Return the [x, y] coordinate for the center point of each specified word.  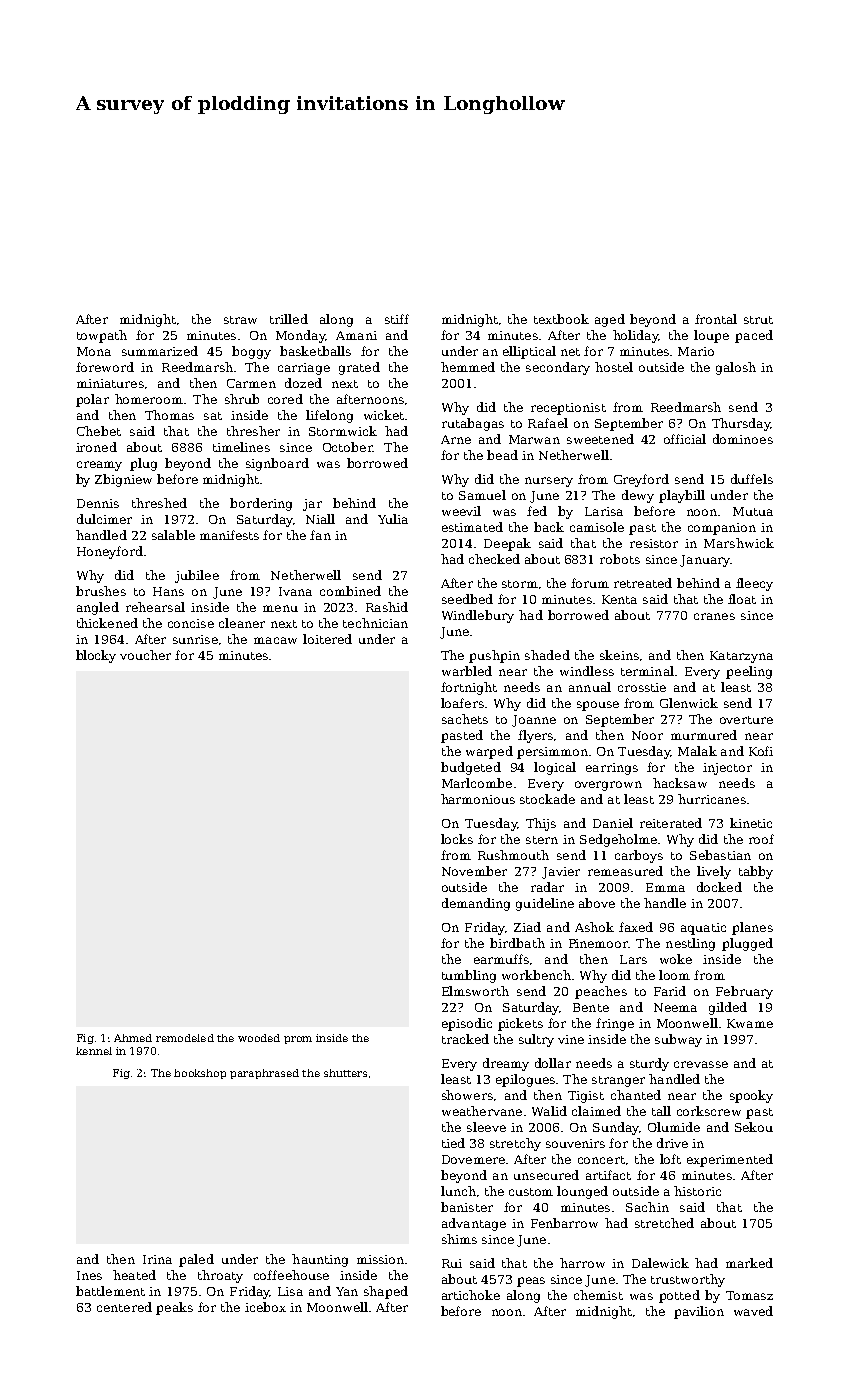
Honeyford [110, 552]
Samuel [482, 495]
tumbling [469, 976]
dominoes [743, 439]
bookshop [200, 1074]
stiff [397, 319]
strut [758, 320]
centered [124, 1307]
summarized [160, 351]
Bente [591, 1007]
